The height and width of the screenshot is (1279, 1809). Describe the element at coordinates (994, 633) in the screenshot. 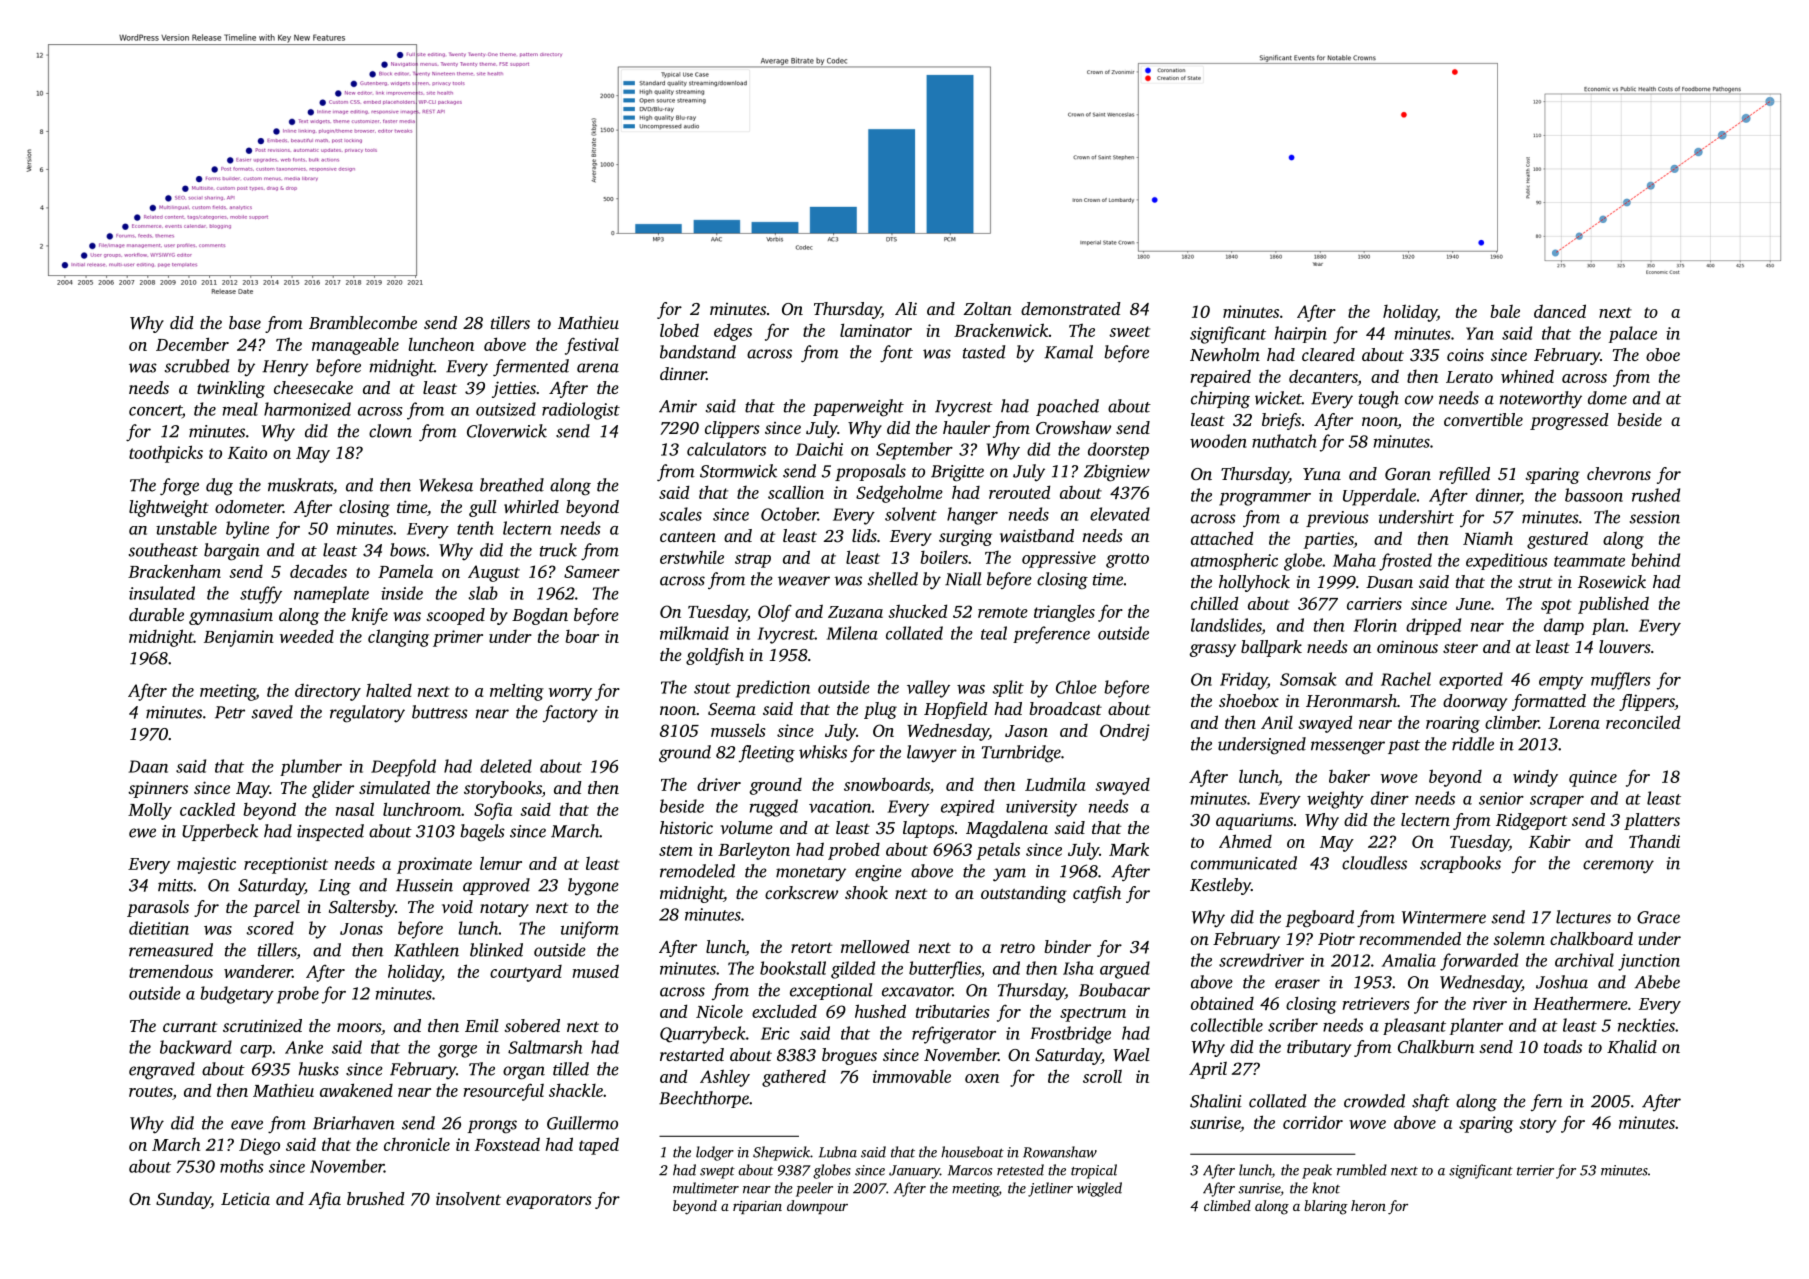

I see `teal` at that location.
